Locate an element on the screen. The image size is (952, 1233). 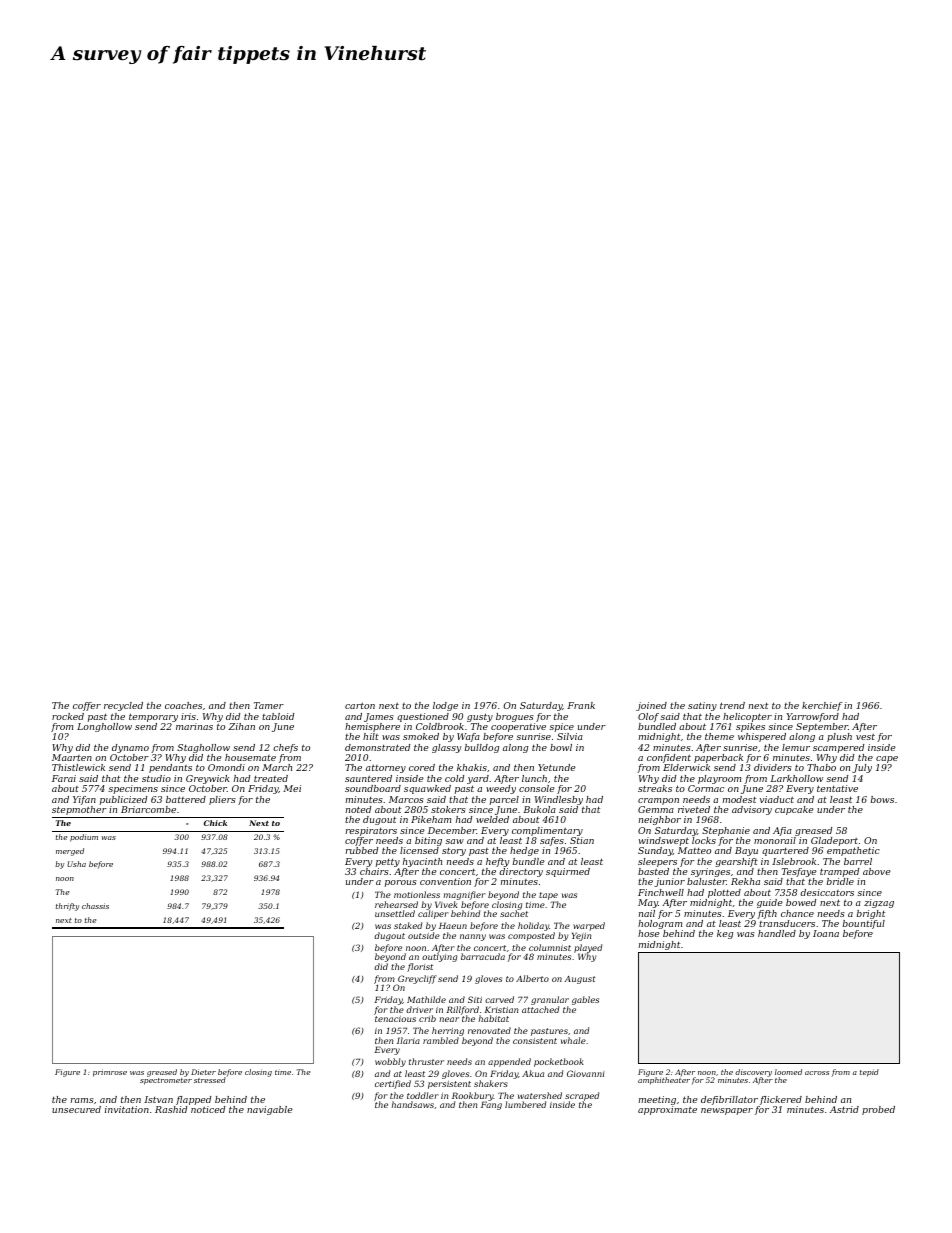
carton is located at coordinates (360, 705).
